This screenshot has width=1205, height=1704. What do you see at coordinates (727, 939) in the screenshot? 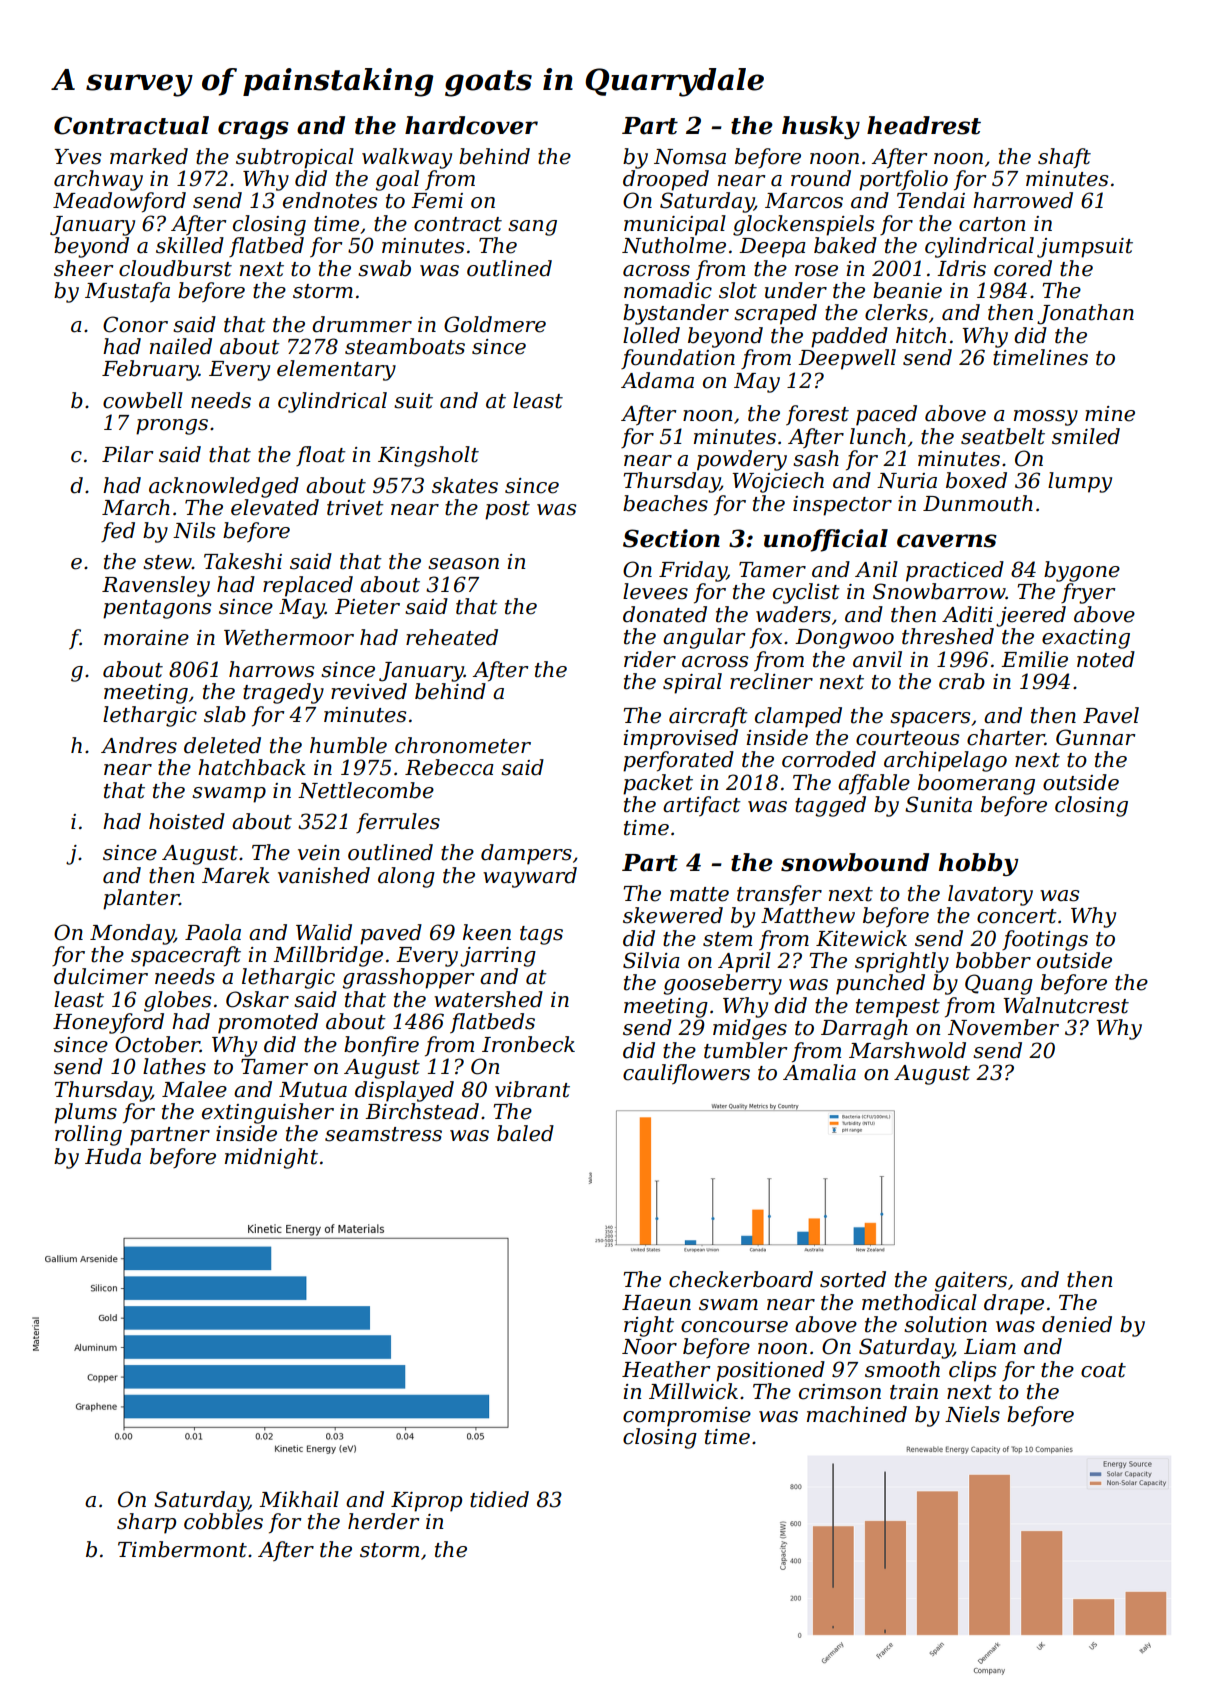
I see `stem` at bounding box center [727, 939].
